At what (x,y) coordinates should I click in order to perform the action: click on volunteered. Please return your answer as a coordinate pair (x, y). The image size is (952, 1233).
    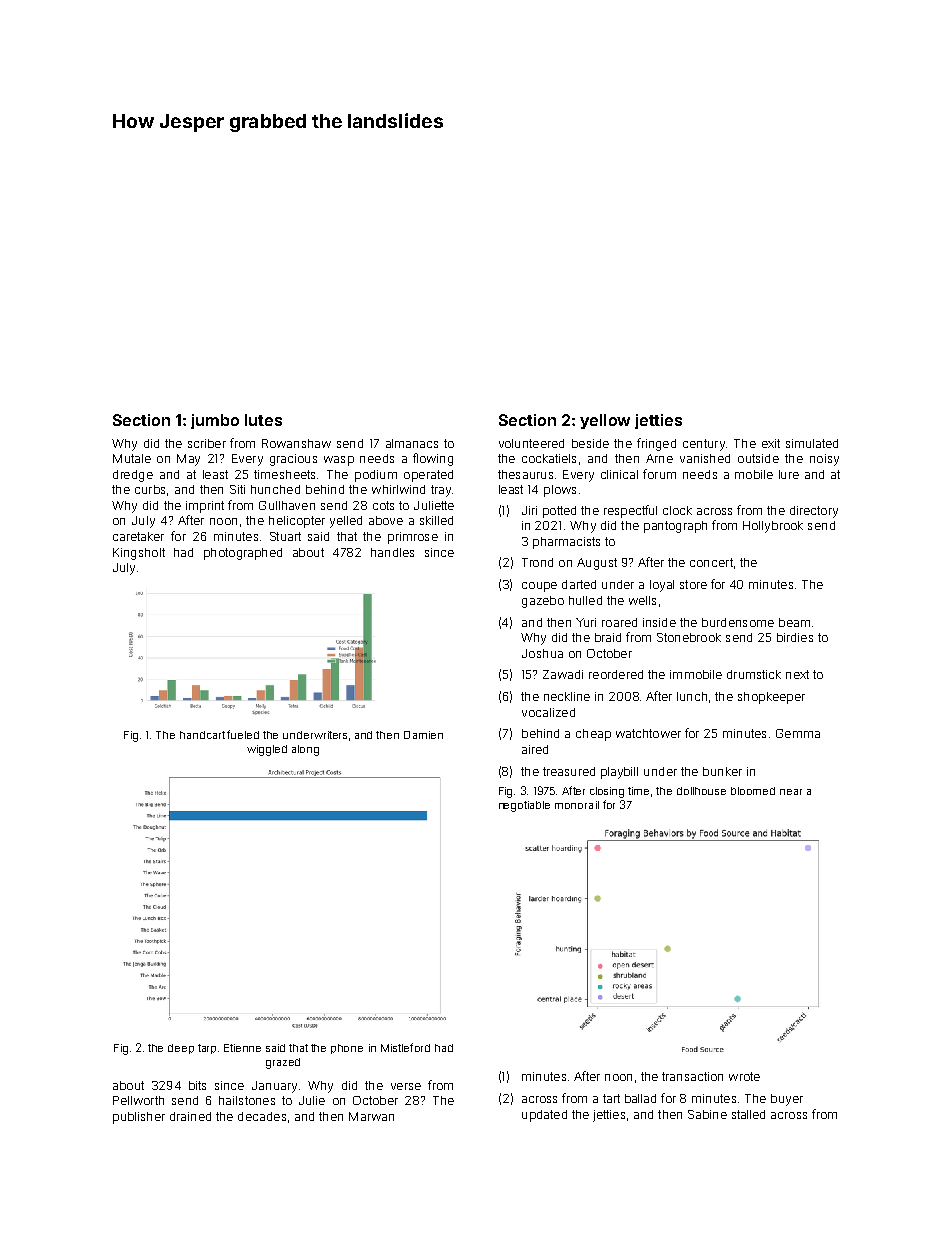
    Looking at the image, I should click on (531, 443).
